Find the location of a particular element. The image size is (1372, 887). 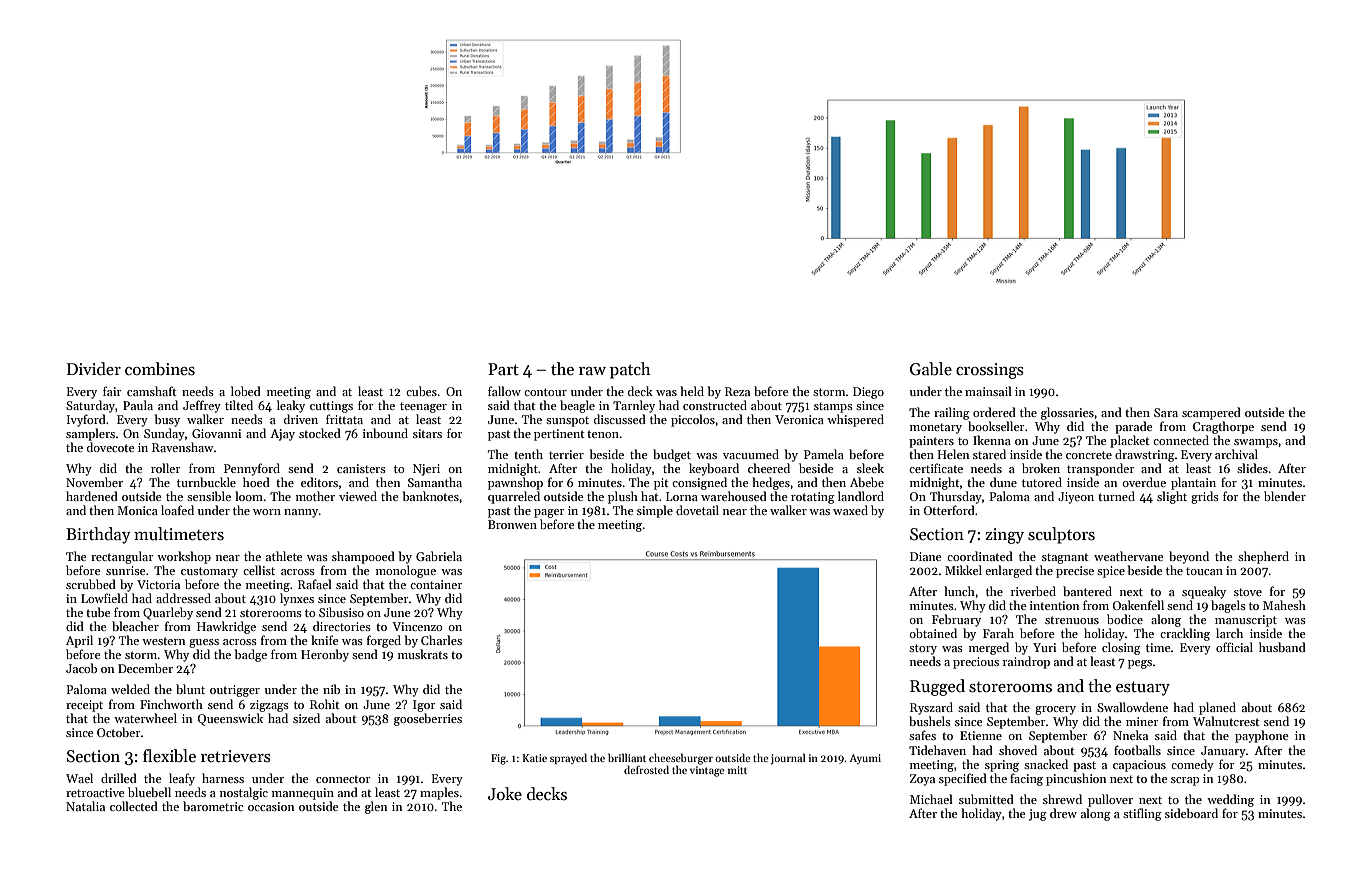

patch is located at coordinates (630, 370).
